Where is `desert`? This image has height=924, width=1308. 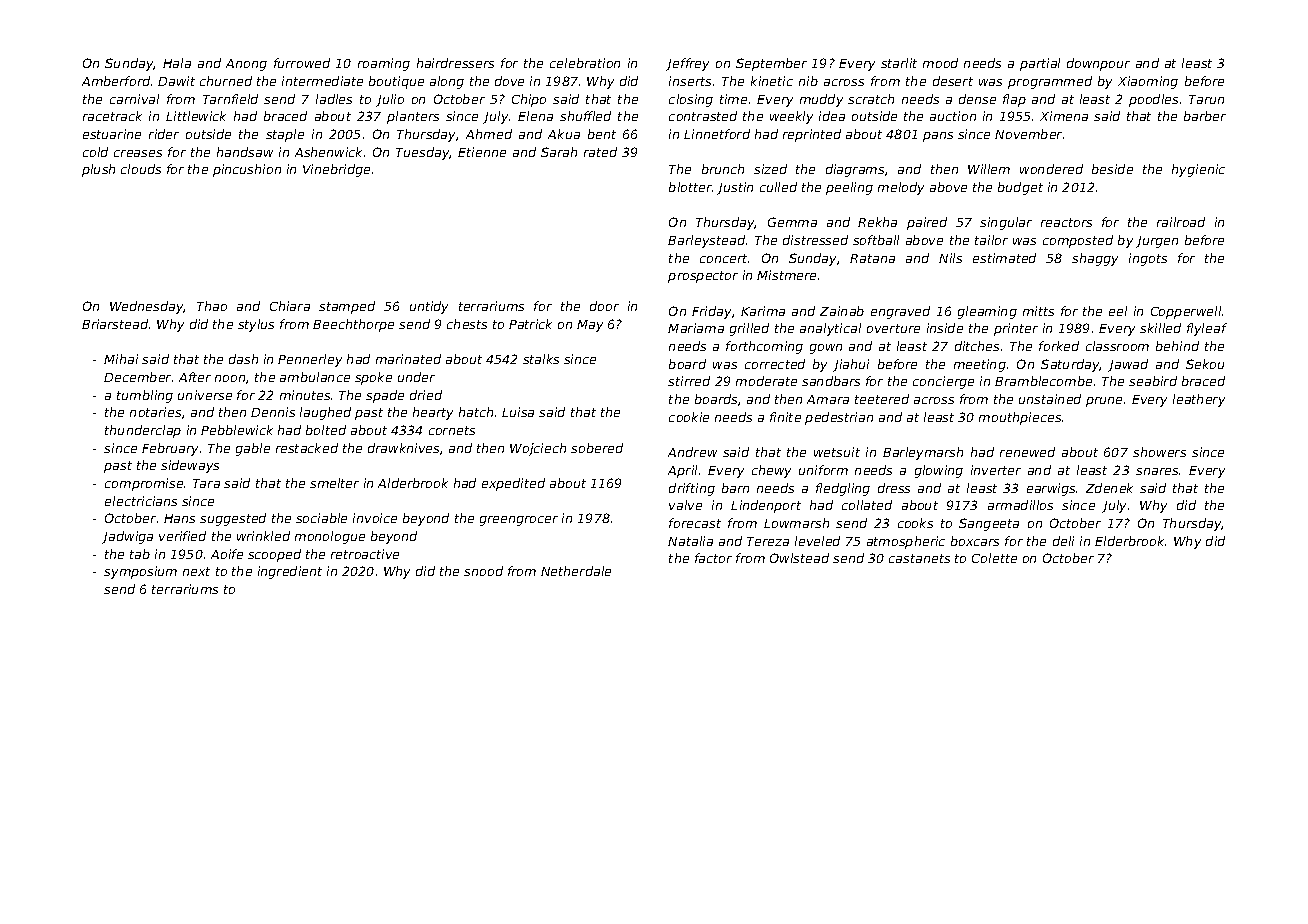 desert is located at coordinates (953, 81).
